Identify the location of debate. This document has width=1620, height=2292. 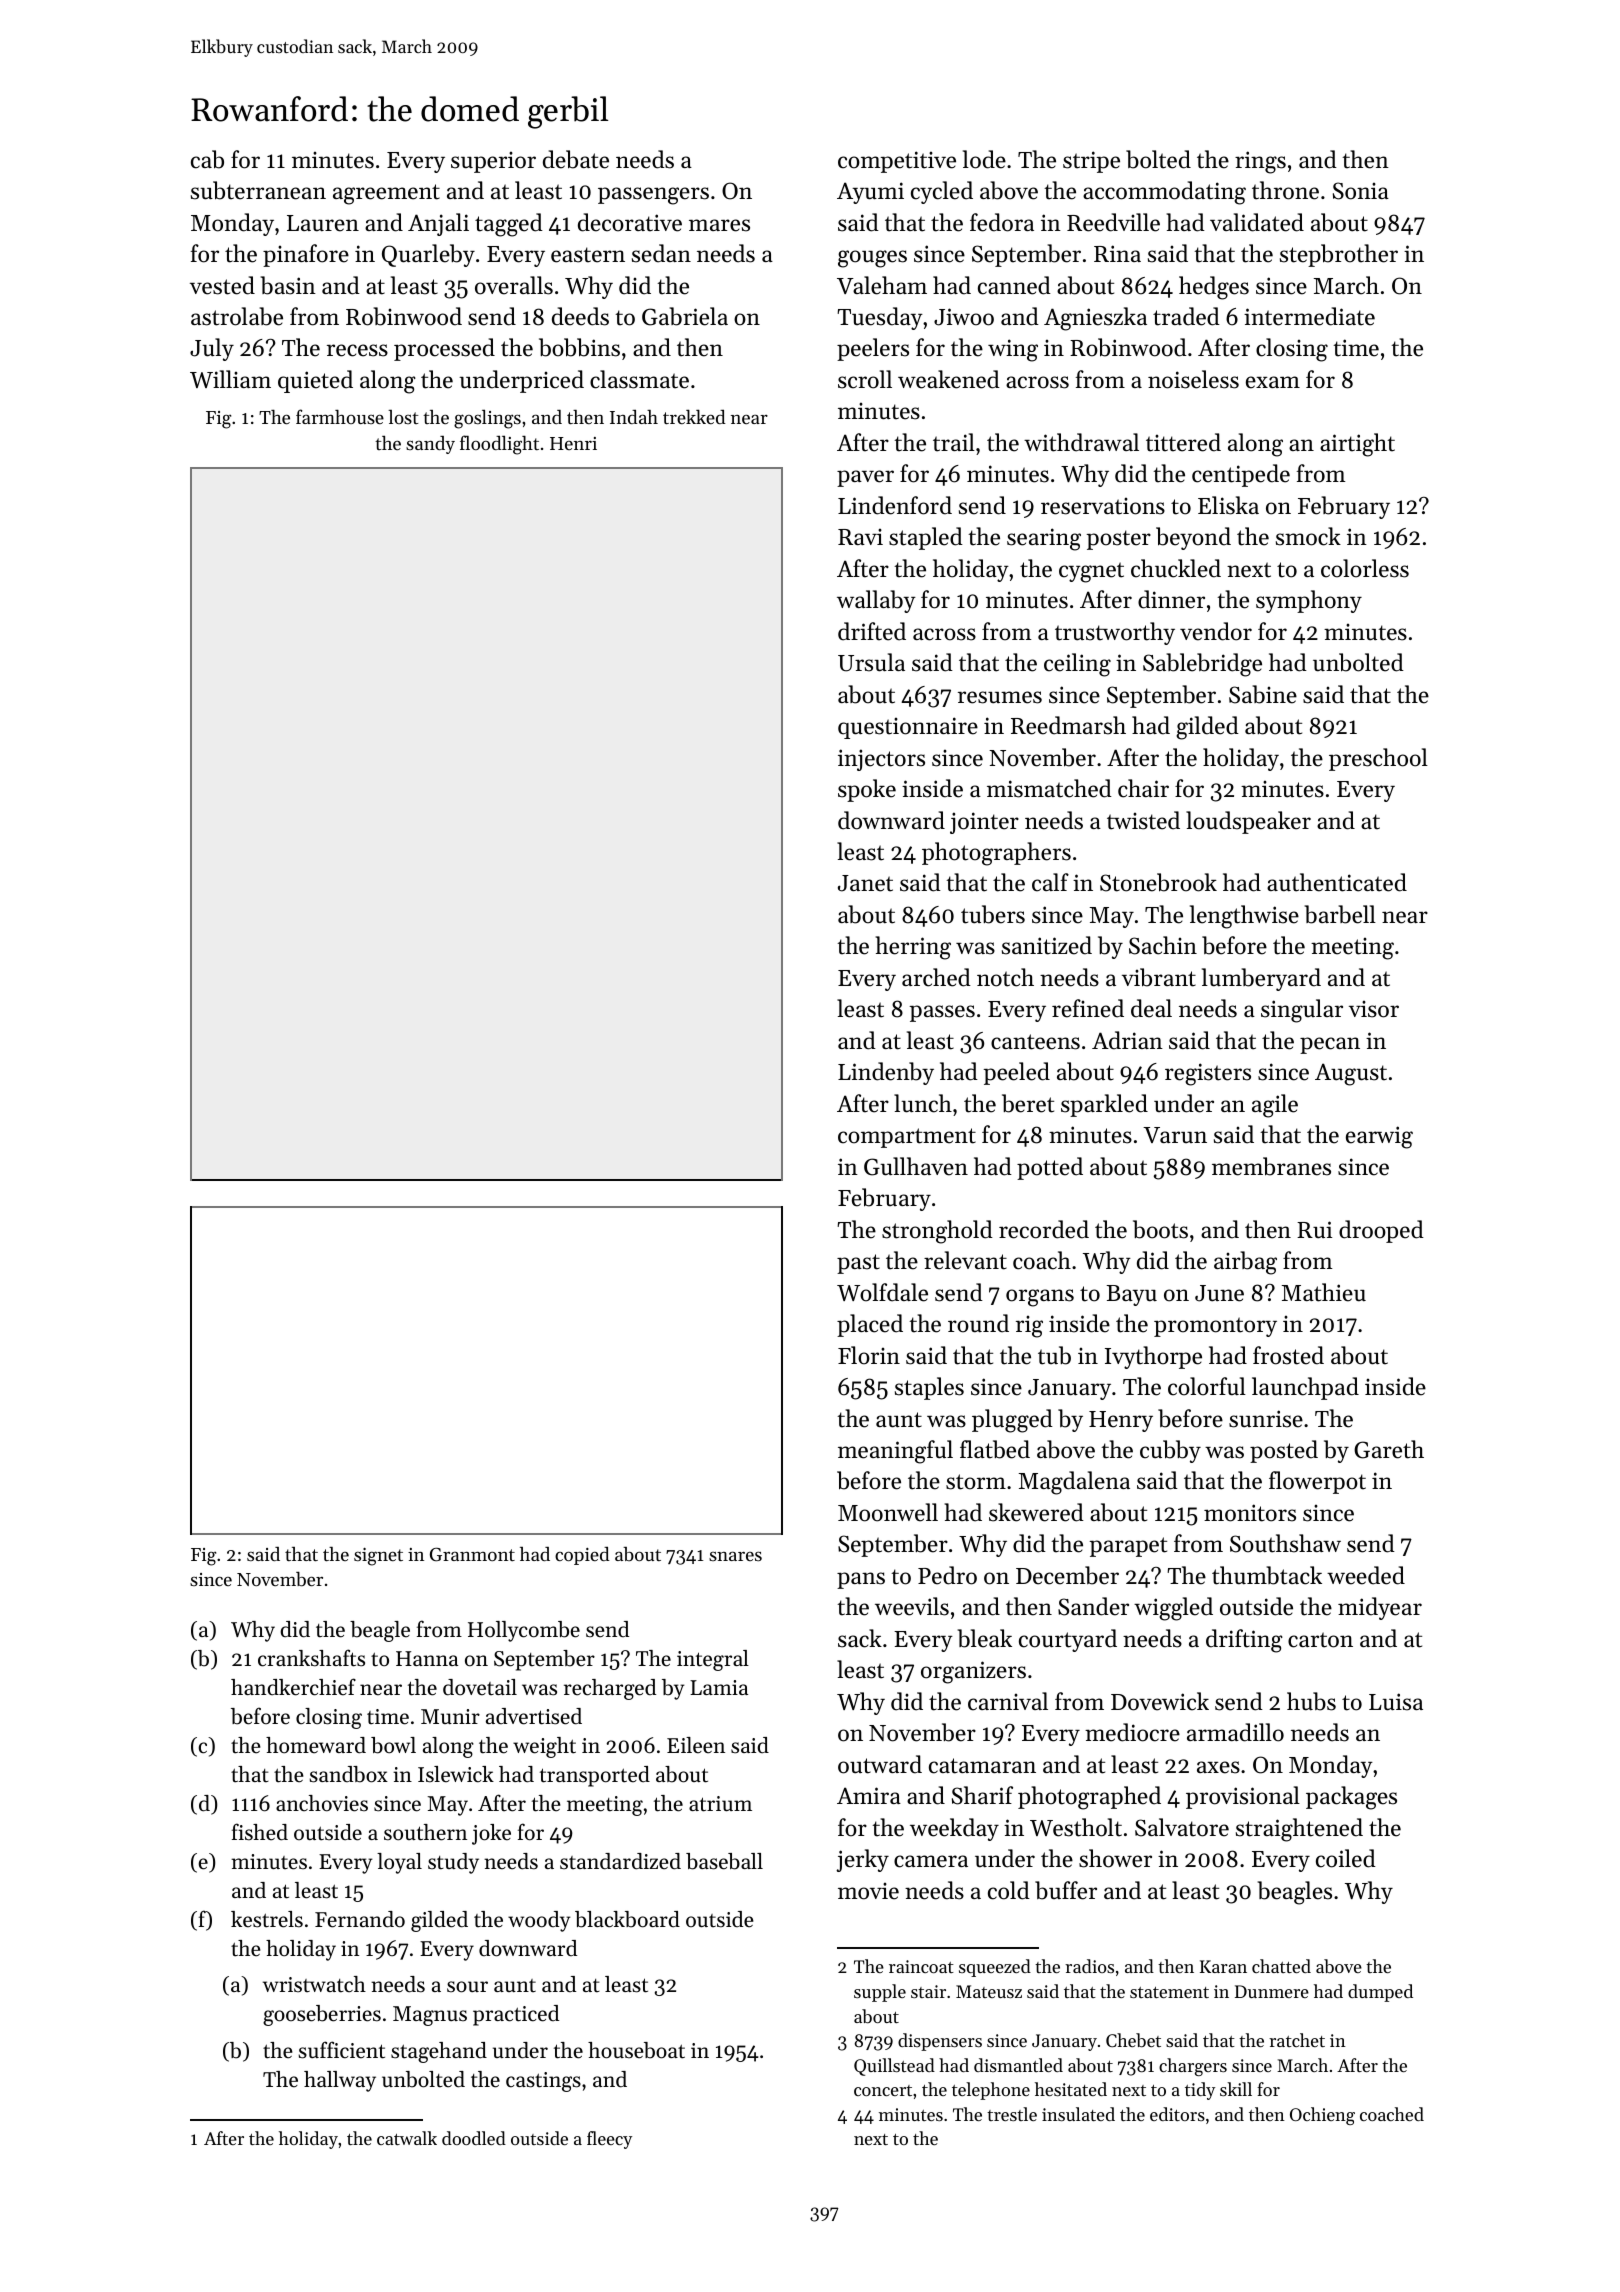
(576, 159).
